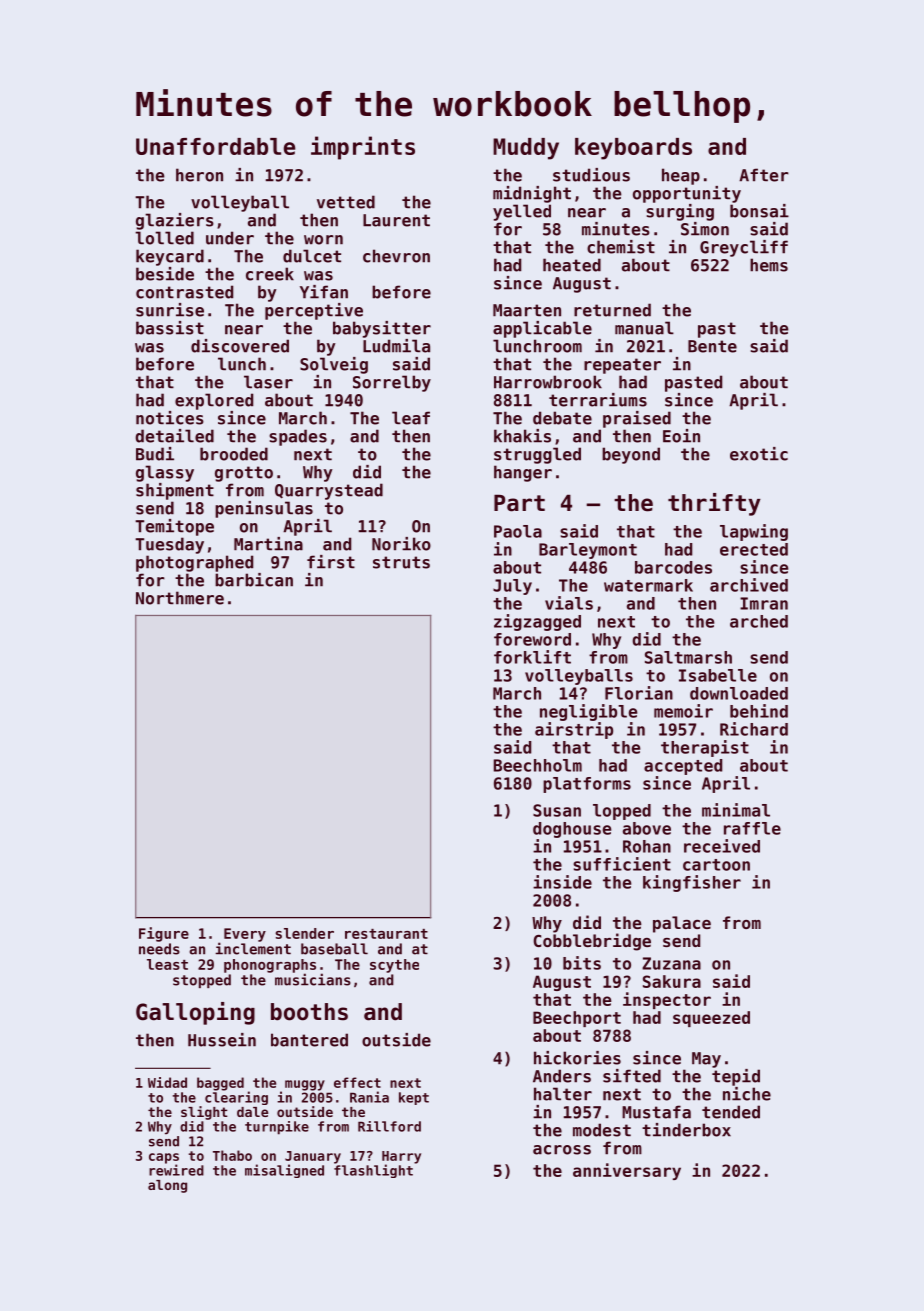 The width and height of the screenshot is (924, 1311). Describe the element at coordinates (167, 1082) in the screenshot. I see `Widad` at that location.
